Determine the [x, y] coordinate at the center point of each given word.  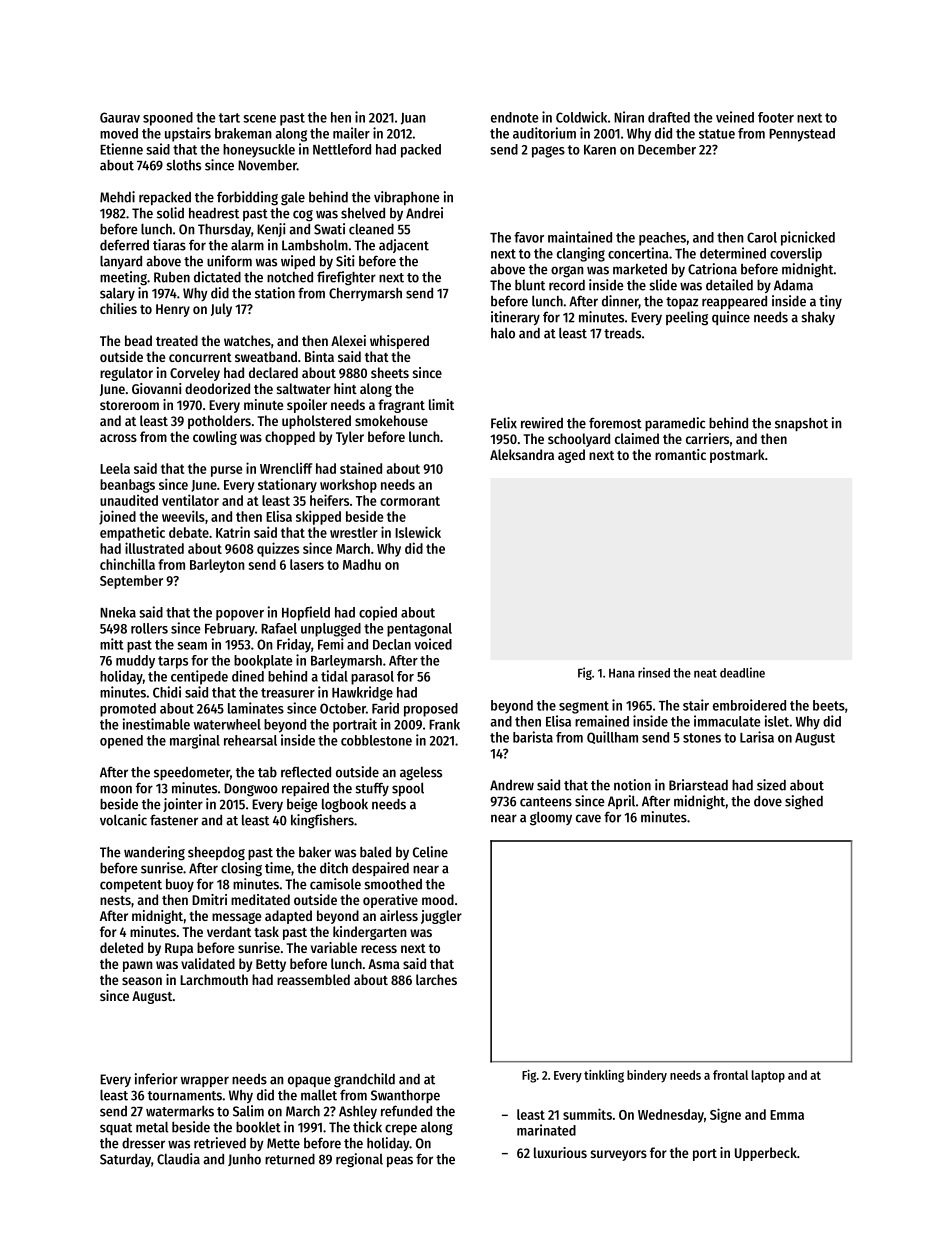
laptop [768, 1076]
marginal [195, 741]
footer [776, 117]
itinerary [515, 318]
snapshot [801, 424]
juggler [441, 917]
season [142, 981]
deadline [742, 672]
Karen [600, 150]
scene [259, 119]
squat [116, 1129]
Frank [444, 724]
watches [247, 340]
